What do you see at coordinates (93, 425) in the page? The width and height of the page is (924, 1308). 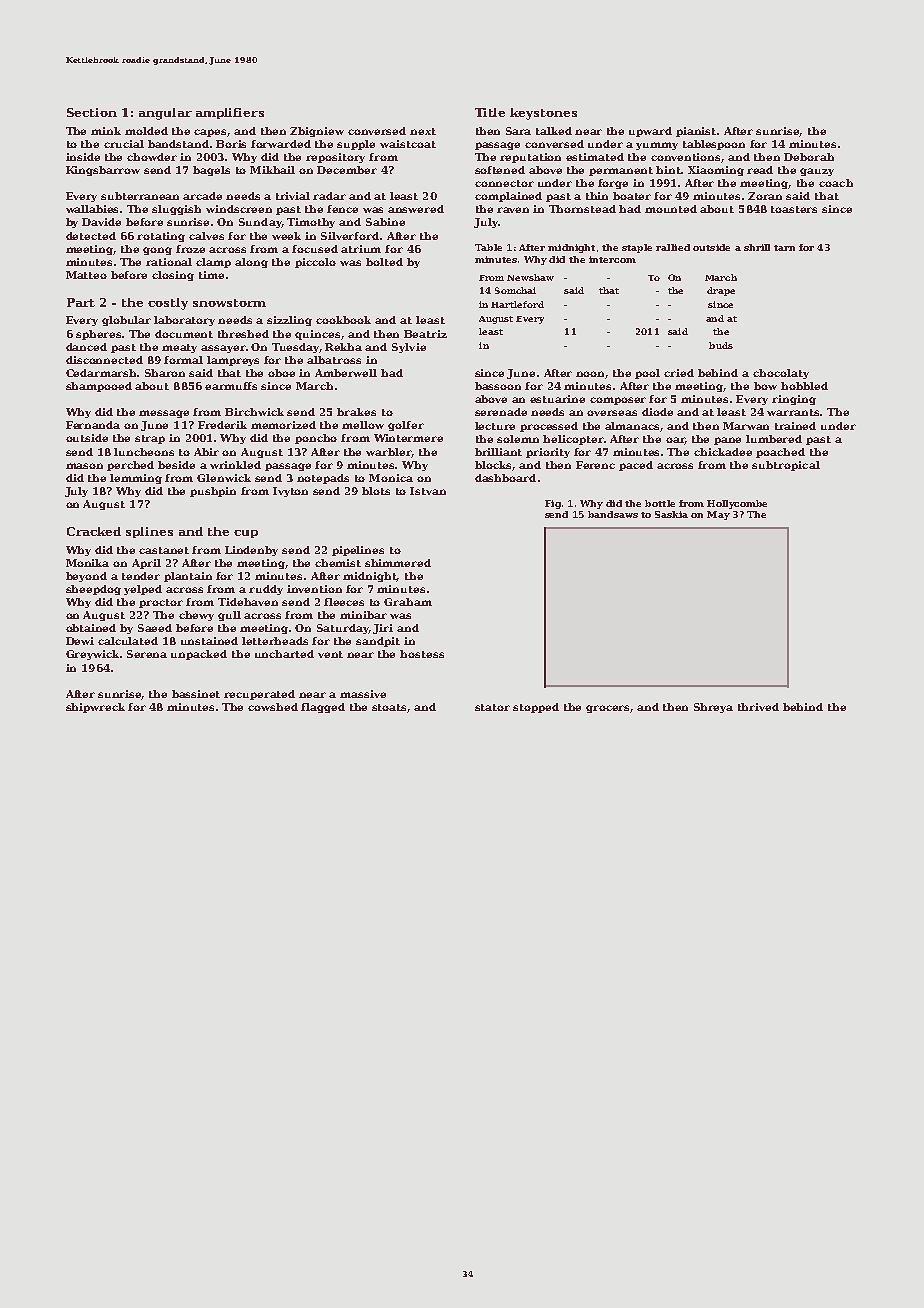 I see `Fernanda` at bounding box center [93, 425].
